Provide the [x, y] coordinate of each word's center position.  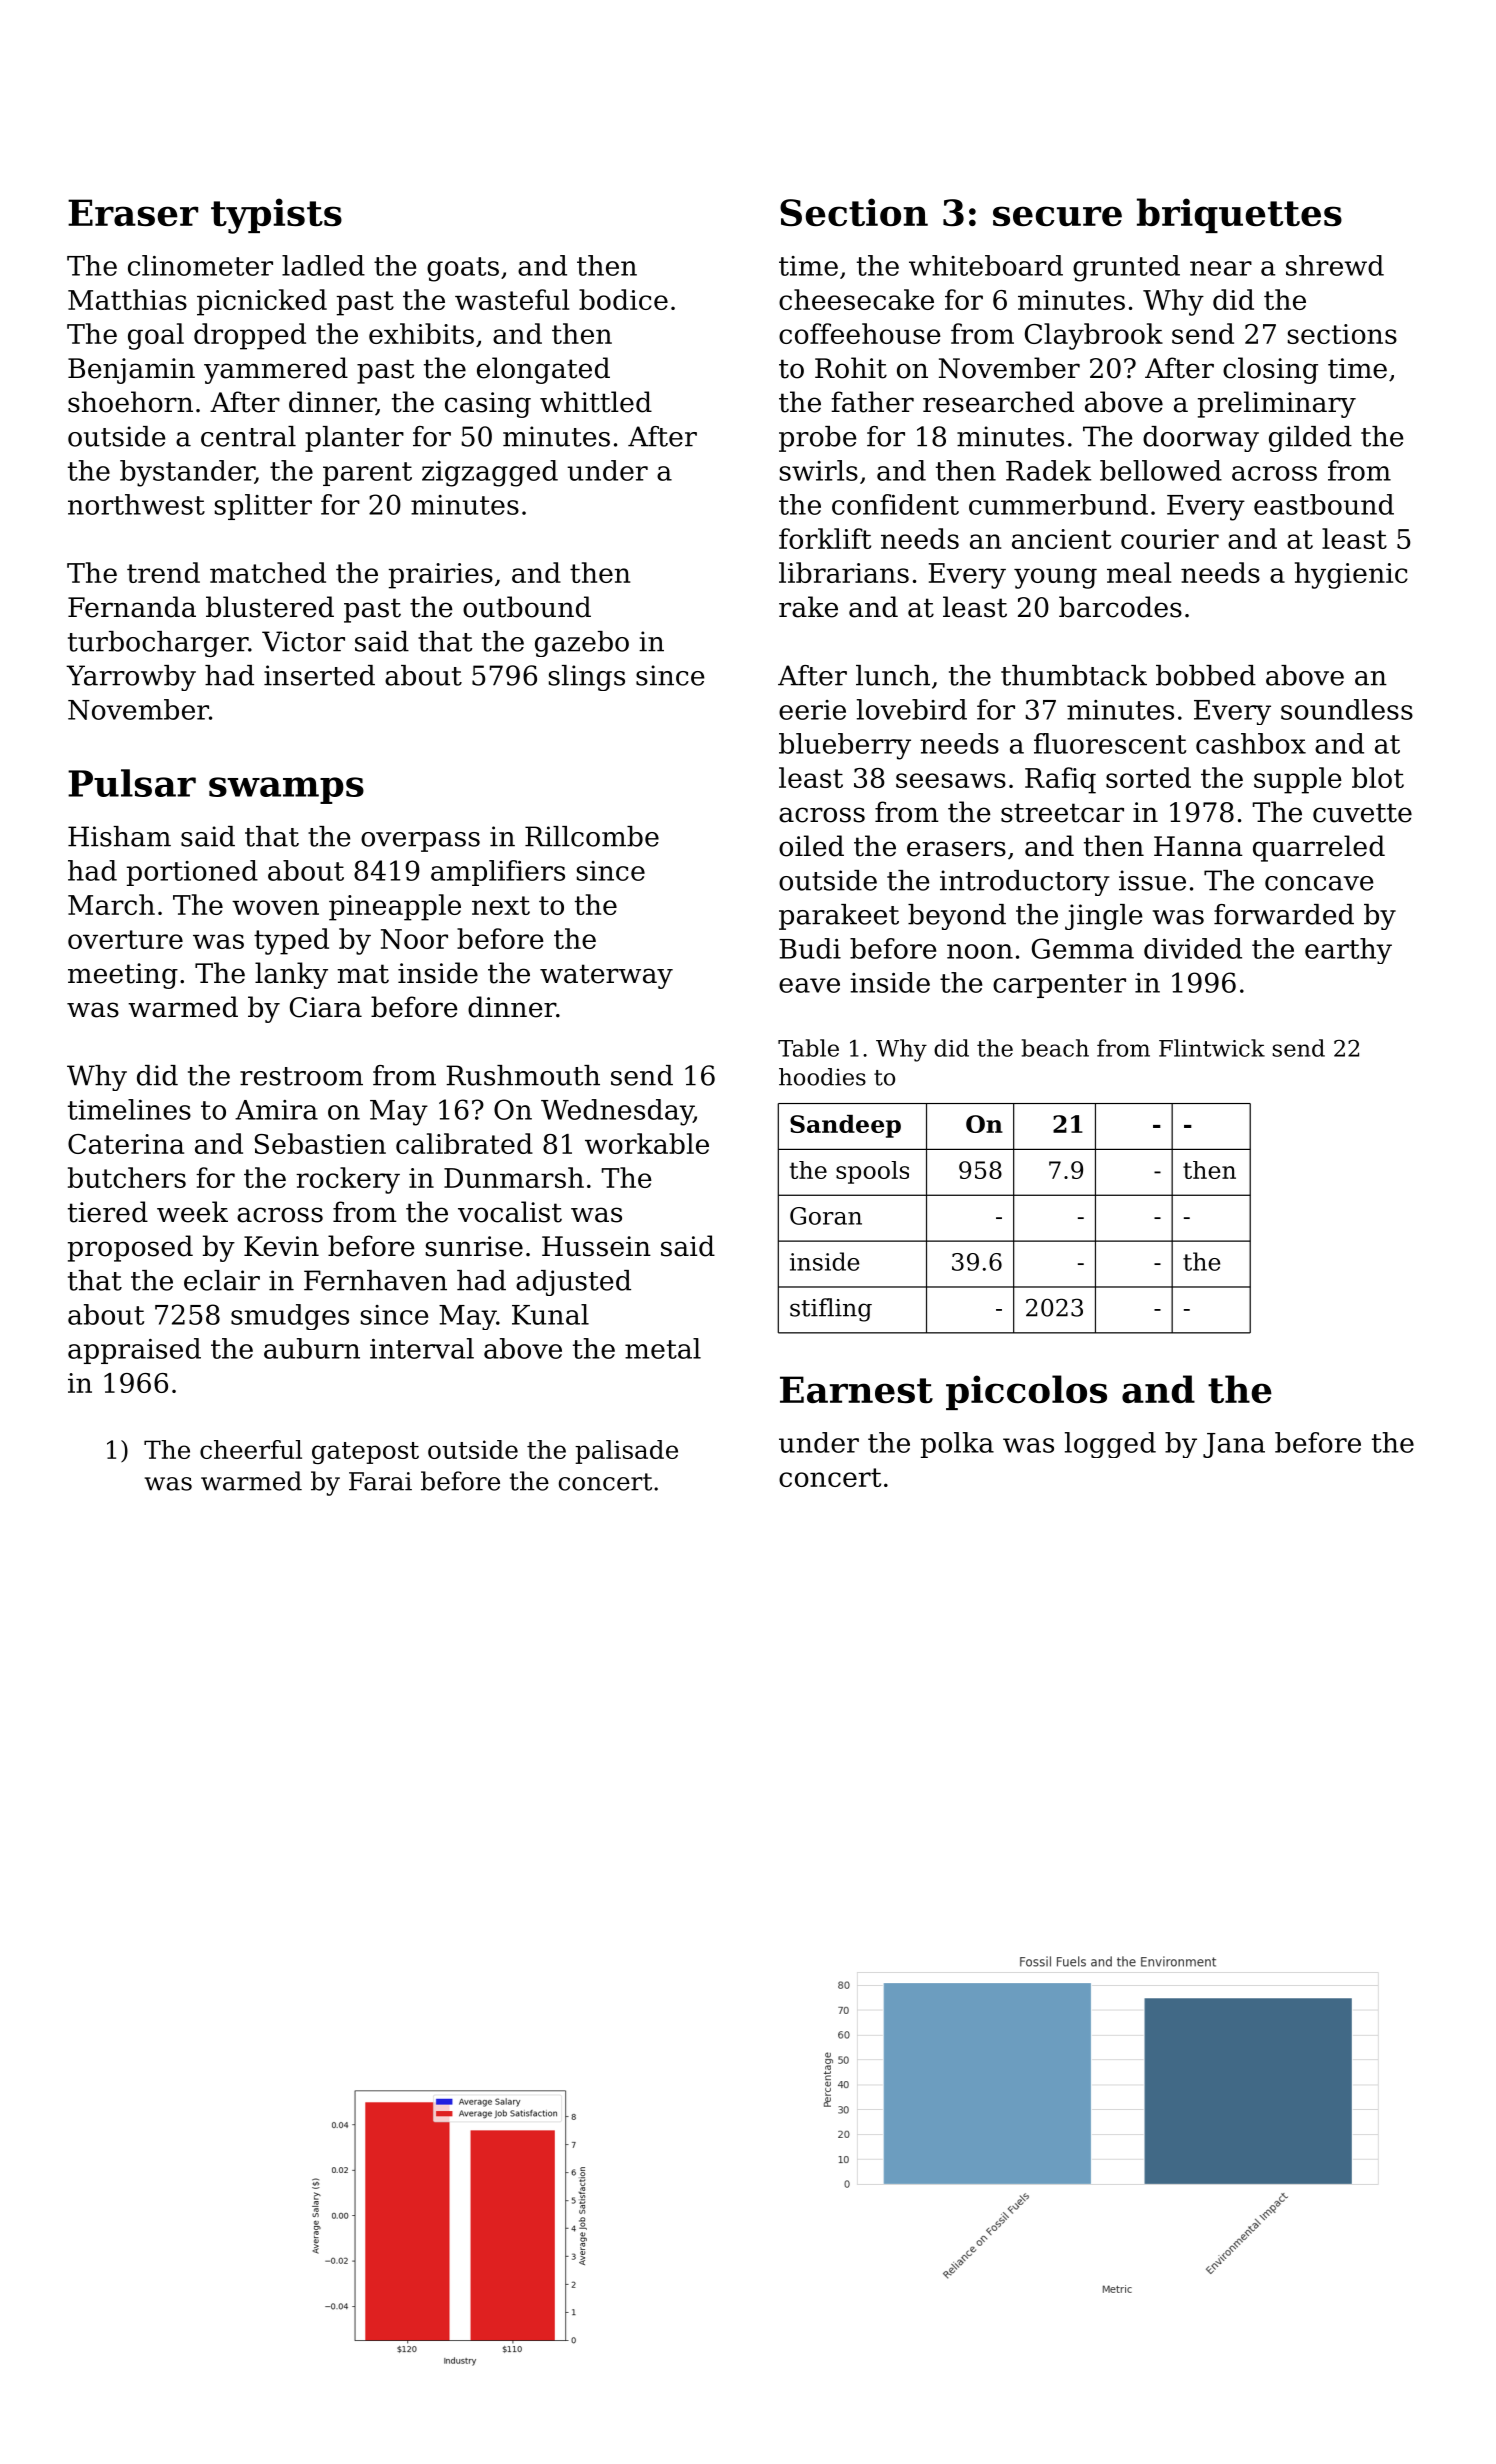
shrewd [1335, 265]
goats [463, 269]
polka [957, 1445]
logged [1110, 1445]
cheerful [251, 1449]
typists [276, 216]
